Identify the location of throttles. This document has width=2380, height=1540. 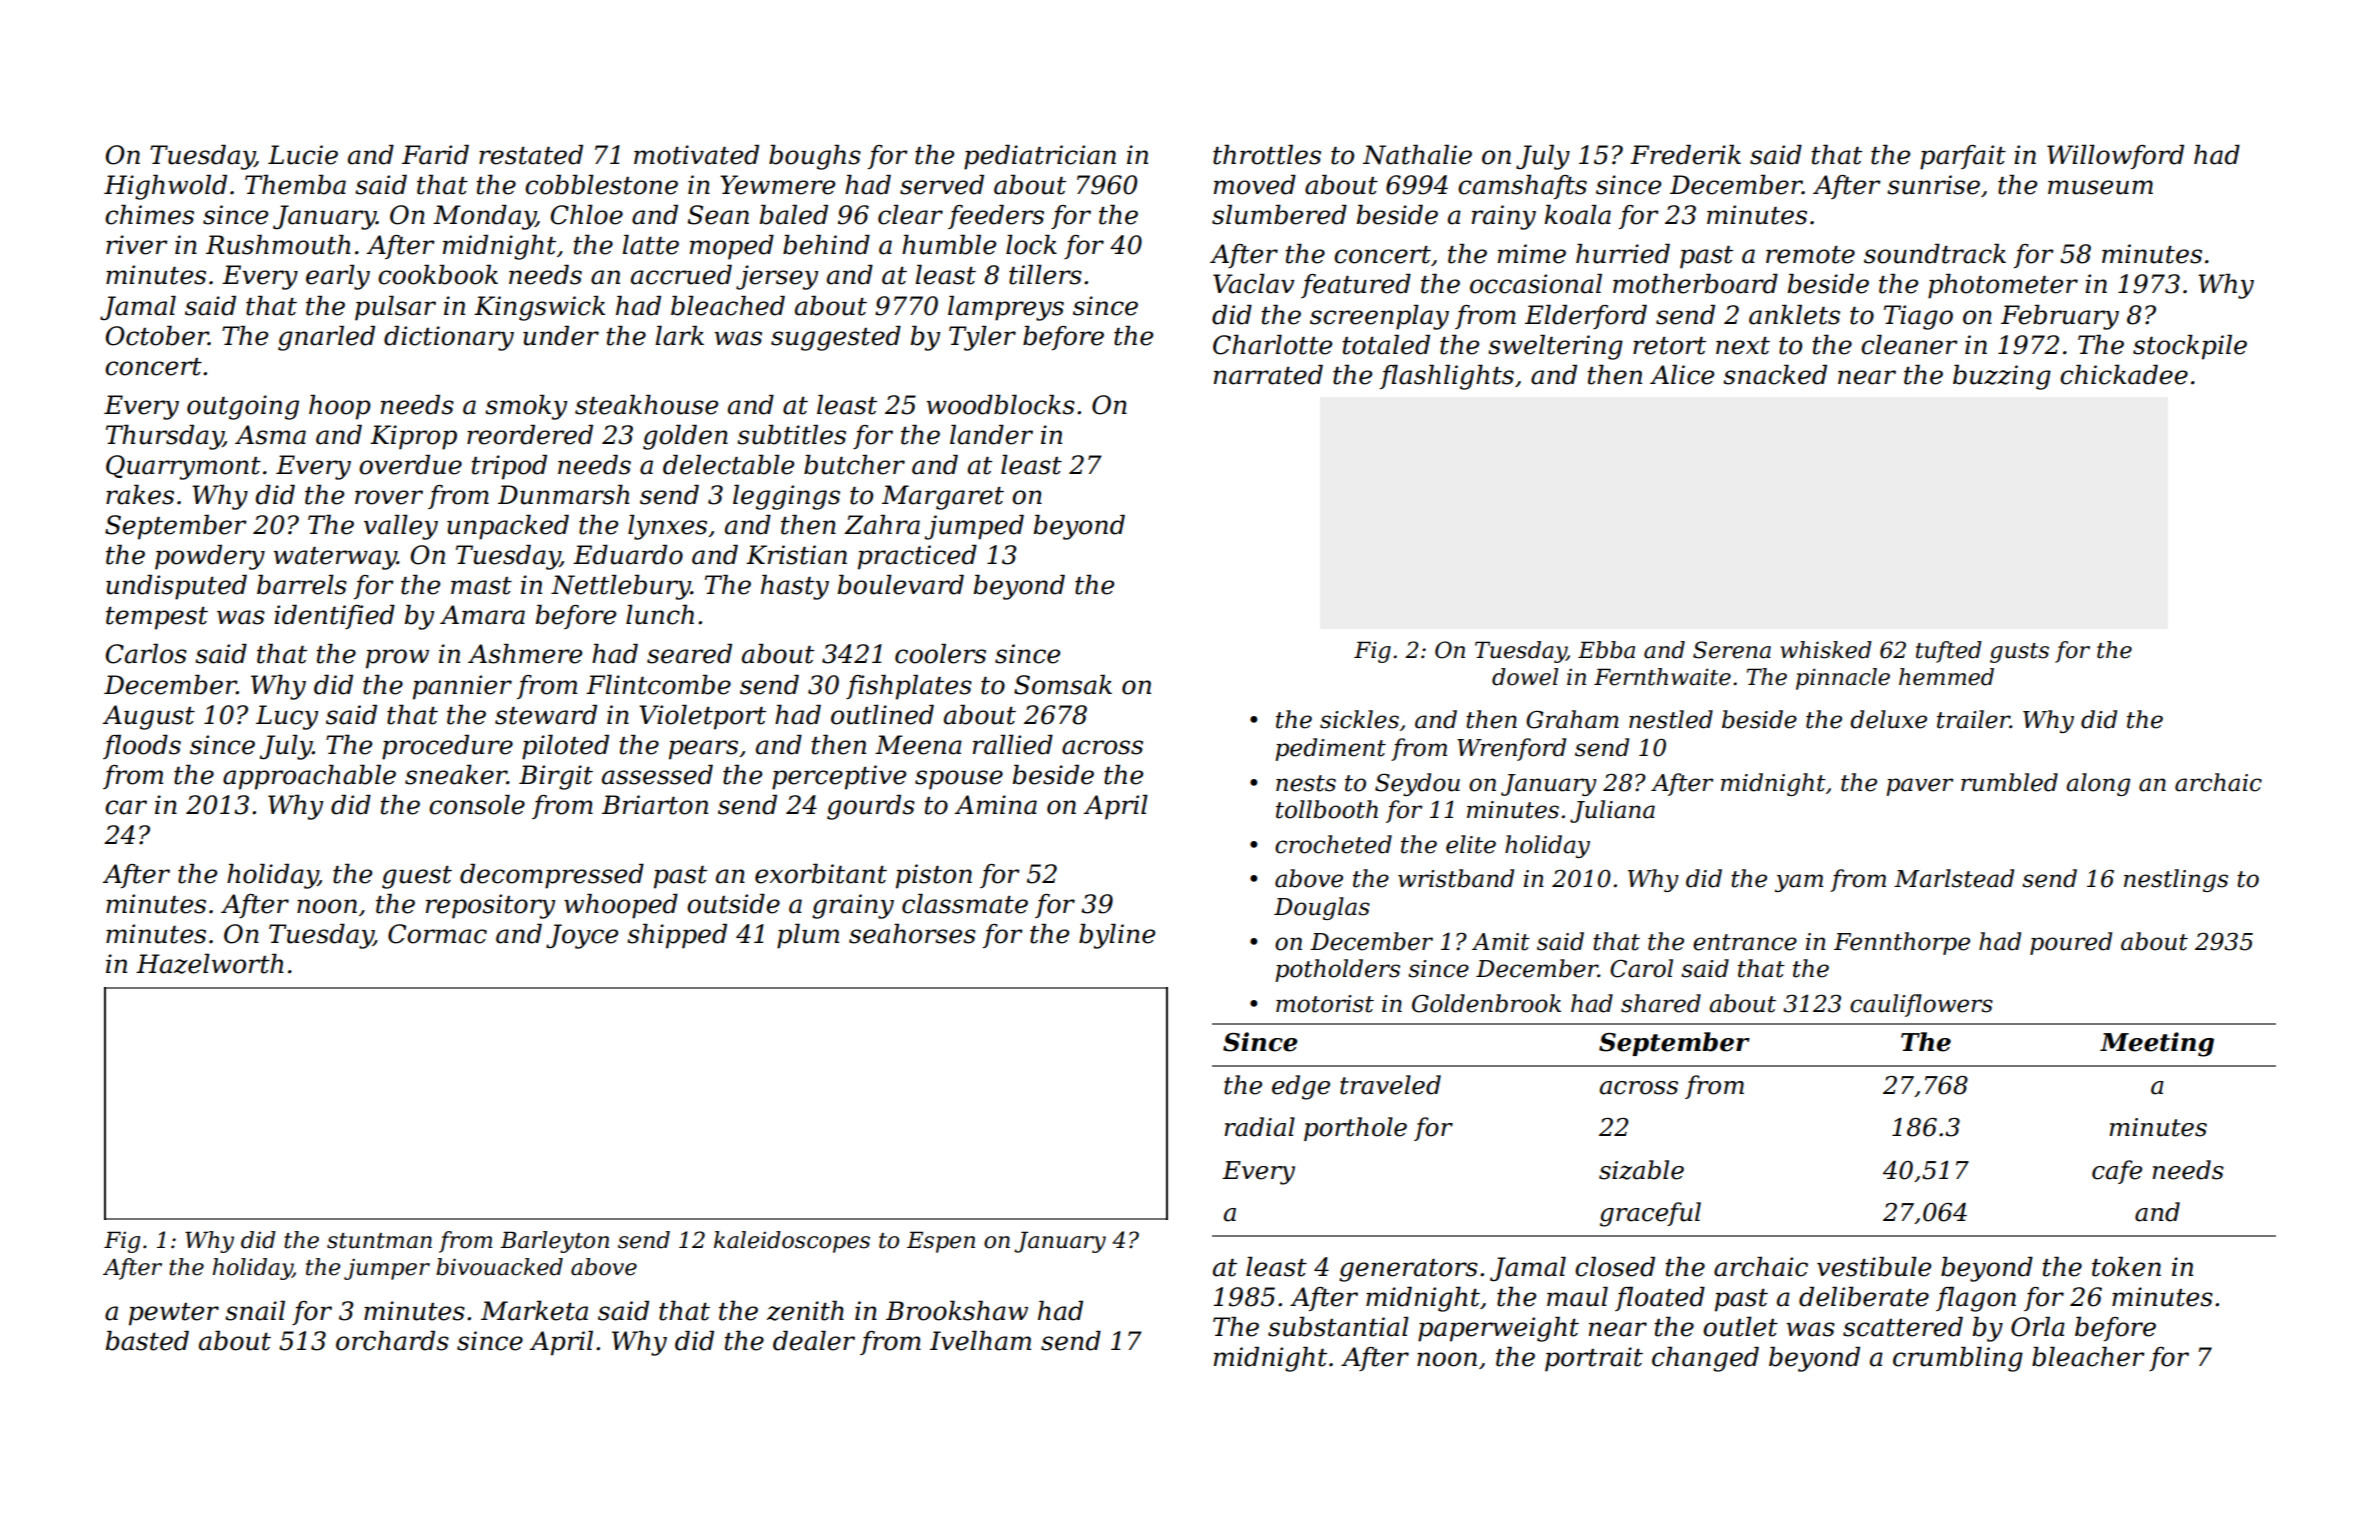
(1267, 155).
